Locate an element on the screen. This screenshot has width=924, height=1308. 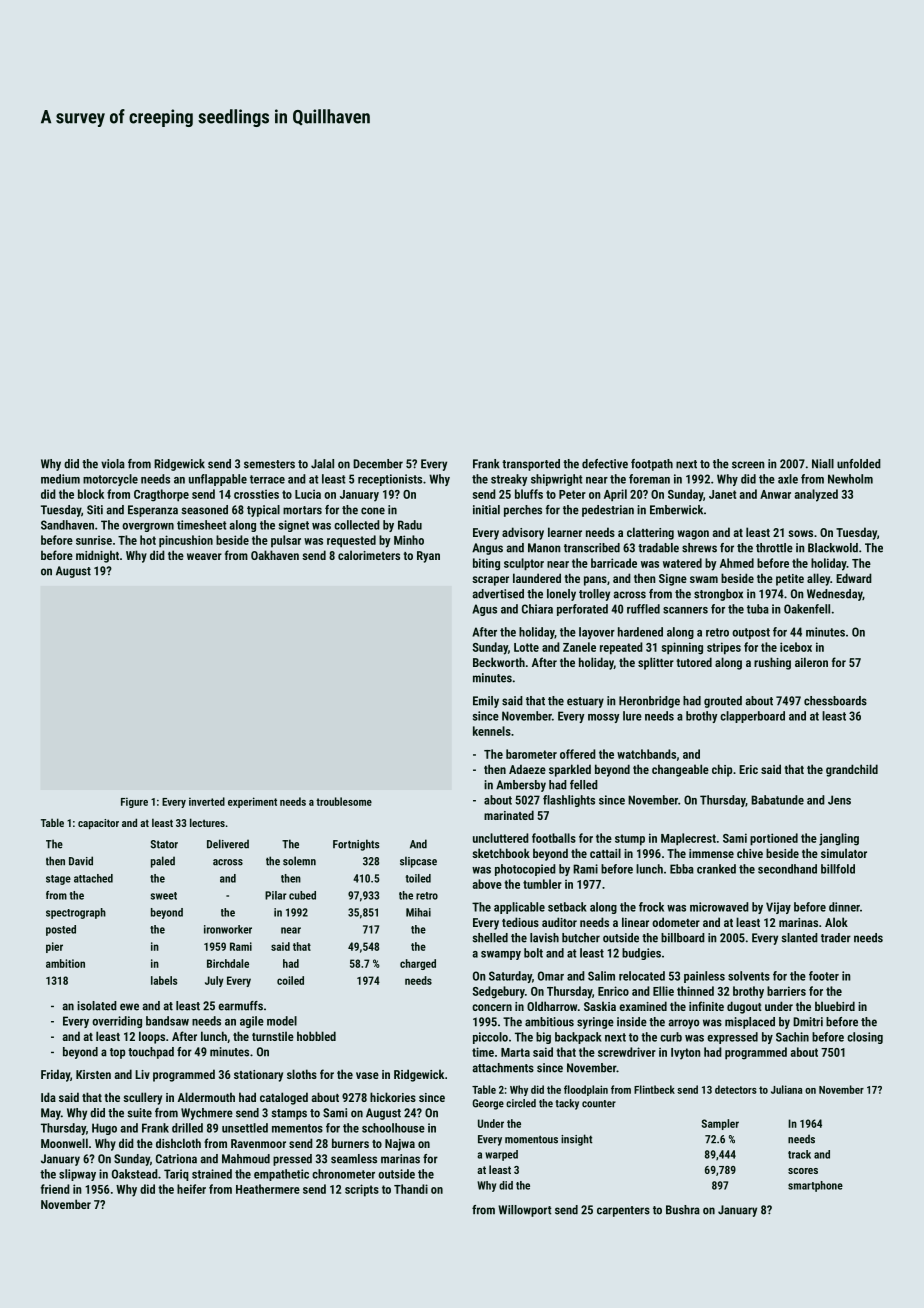
inverted is located at coordinates (207, 801).
